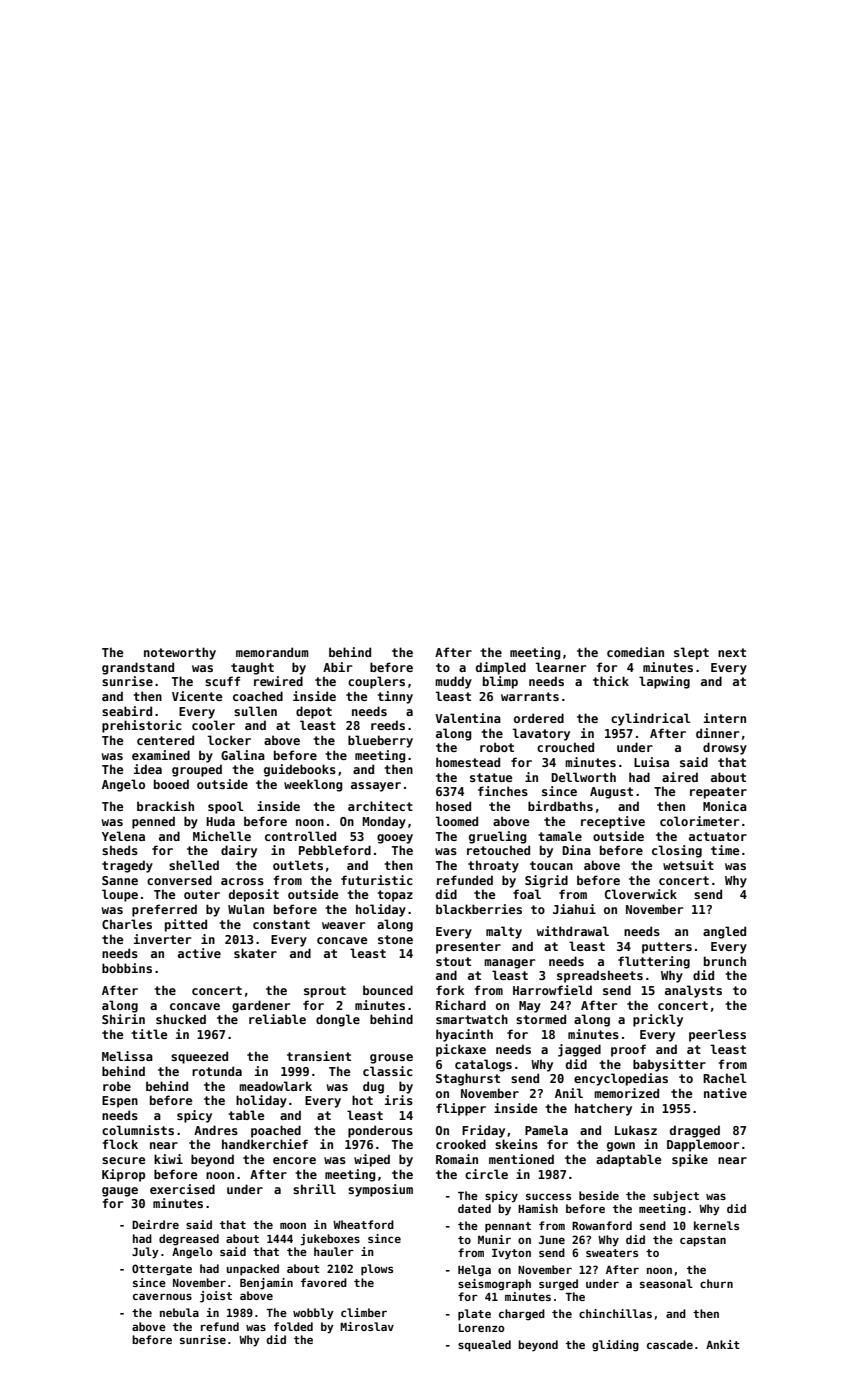  What do you see at coordinates (179, 880) in the screenshot?
I see `conversed` at bounding box center [179, 880].
